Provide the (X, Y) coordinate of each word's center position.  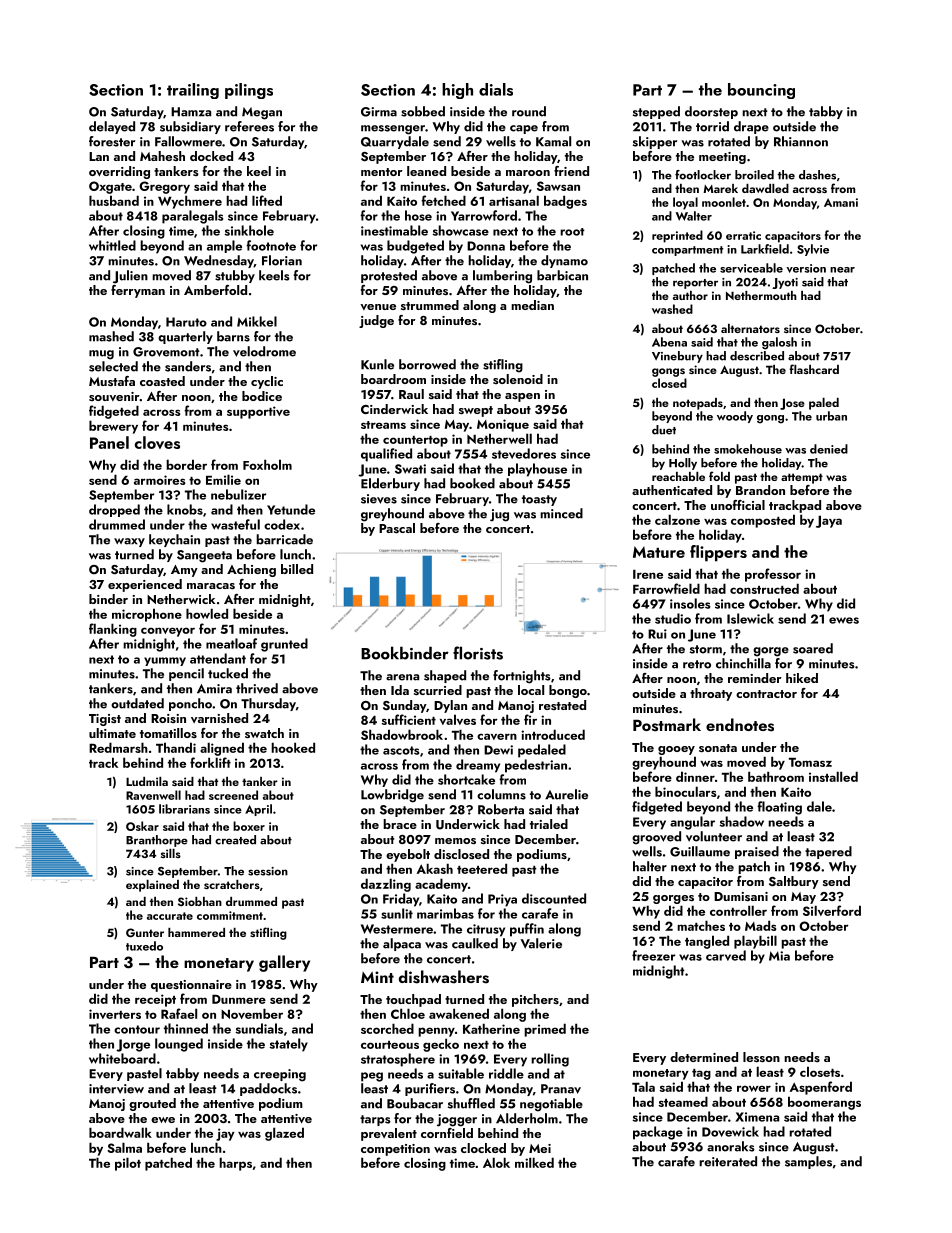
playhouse (537, 470)
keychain (174, 540)
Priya (502, 900)
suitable (461, 1073)
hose (418, 215)
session (268, 871)
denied (829, 449)
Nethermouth (761, 295)
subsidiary (190, 127)
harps (235, 1164)
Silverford (832, 910)
